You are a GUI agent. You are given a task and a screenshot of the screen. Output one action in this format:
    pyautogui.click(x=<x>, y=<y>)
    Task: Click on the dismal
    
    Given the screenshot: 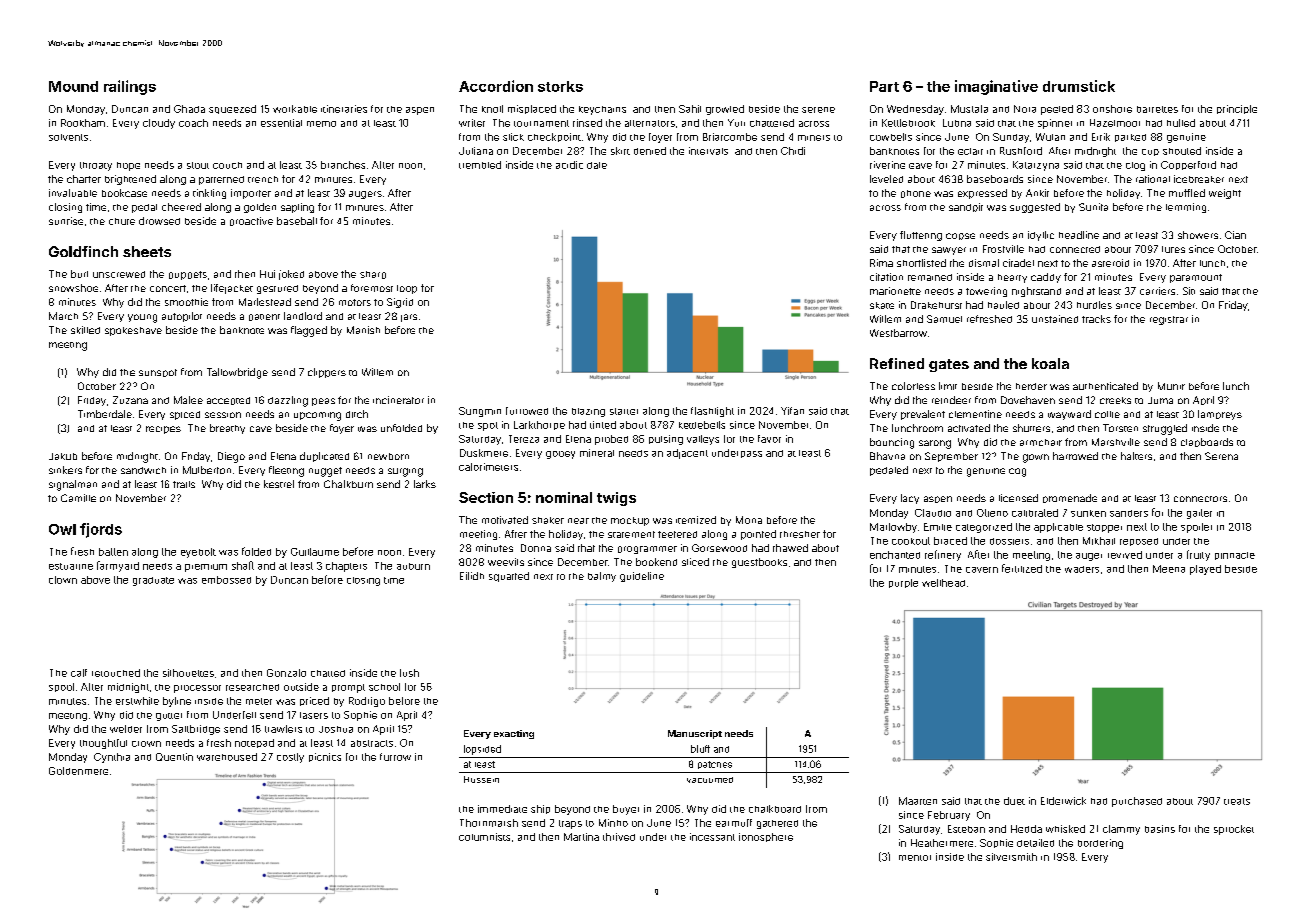 What is the action you would take?
    pyautogui.click(x=984, y=263)
